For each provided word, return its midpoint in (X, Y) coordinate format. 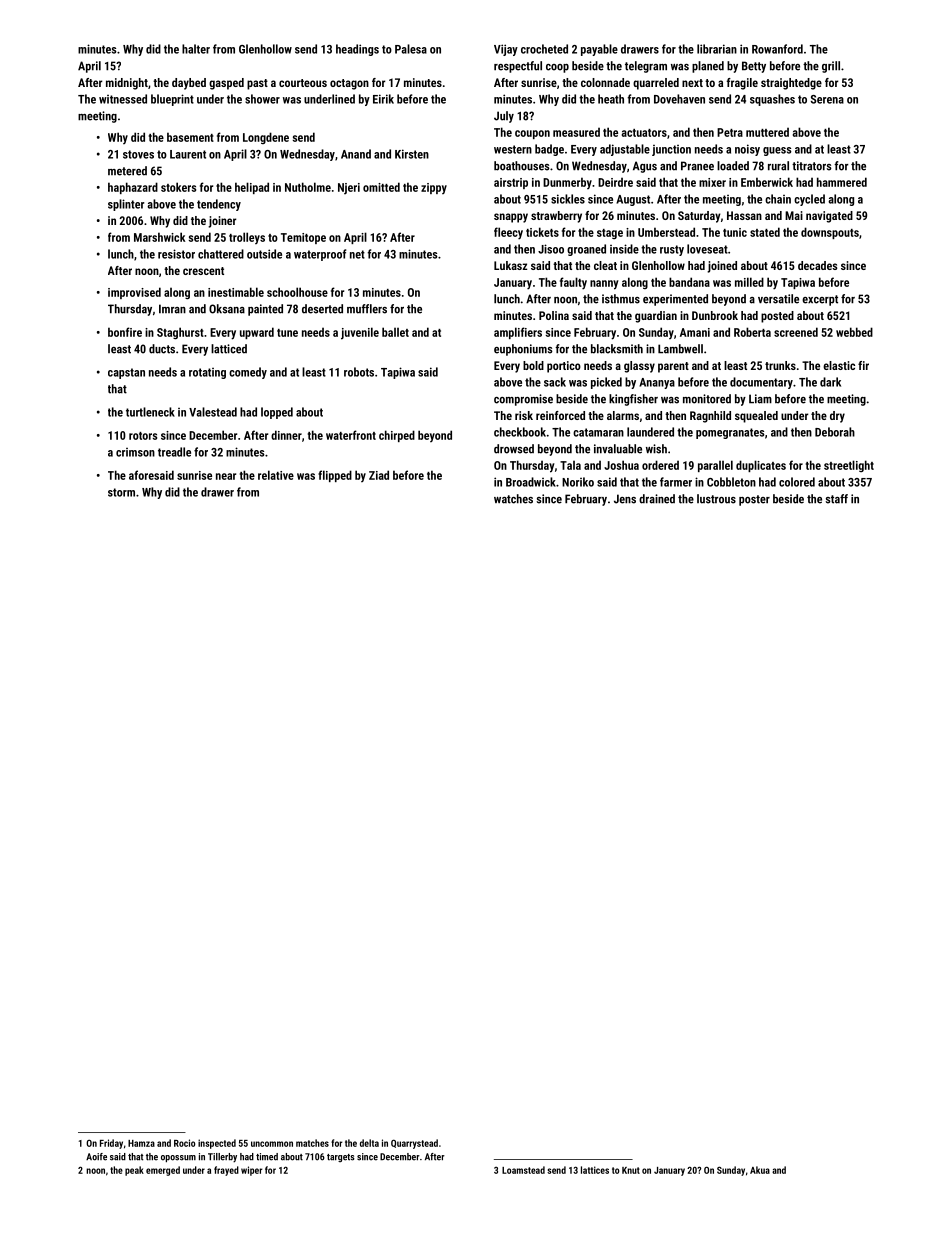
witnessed (123, 99)
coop (557, 68)
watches (513, 499)
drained (657, 499)
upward (257, 333)
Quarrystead (414, 1144)
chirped (397, 436)
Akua (760, 1170)
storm (121, 492)
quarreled (656, 84)
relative (276, 475)
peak (134, 1171)
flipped (335, 476)
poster (754, 500)
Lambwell (680, 349)
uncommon (272, 1144)
